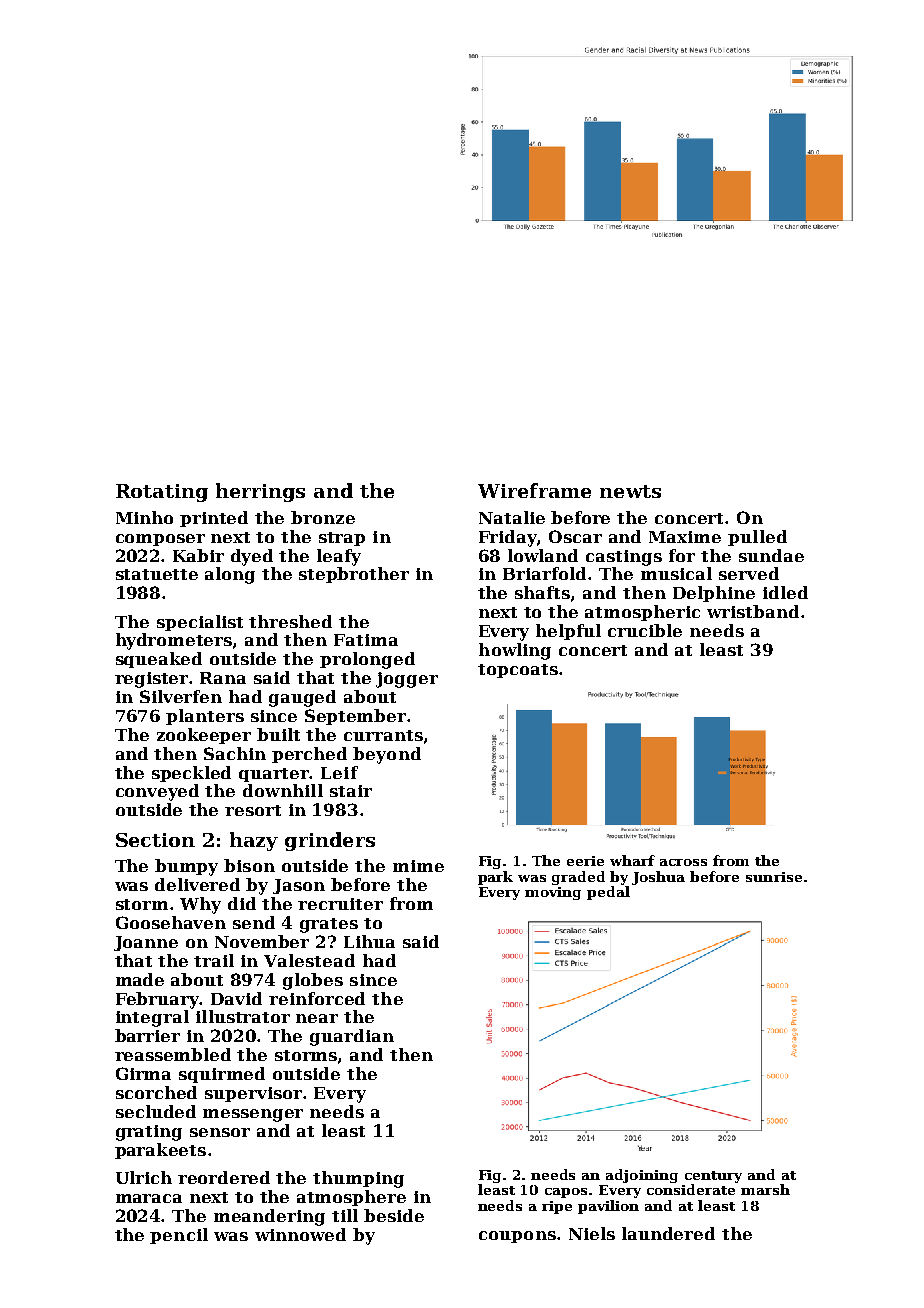 The image size is (924, 1308). Describe the element at coordinates (774, 877) in the screenshot. I see `sunrise` at that location.
